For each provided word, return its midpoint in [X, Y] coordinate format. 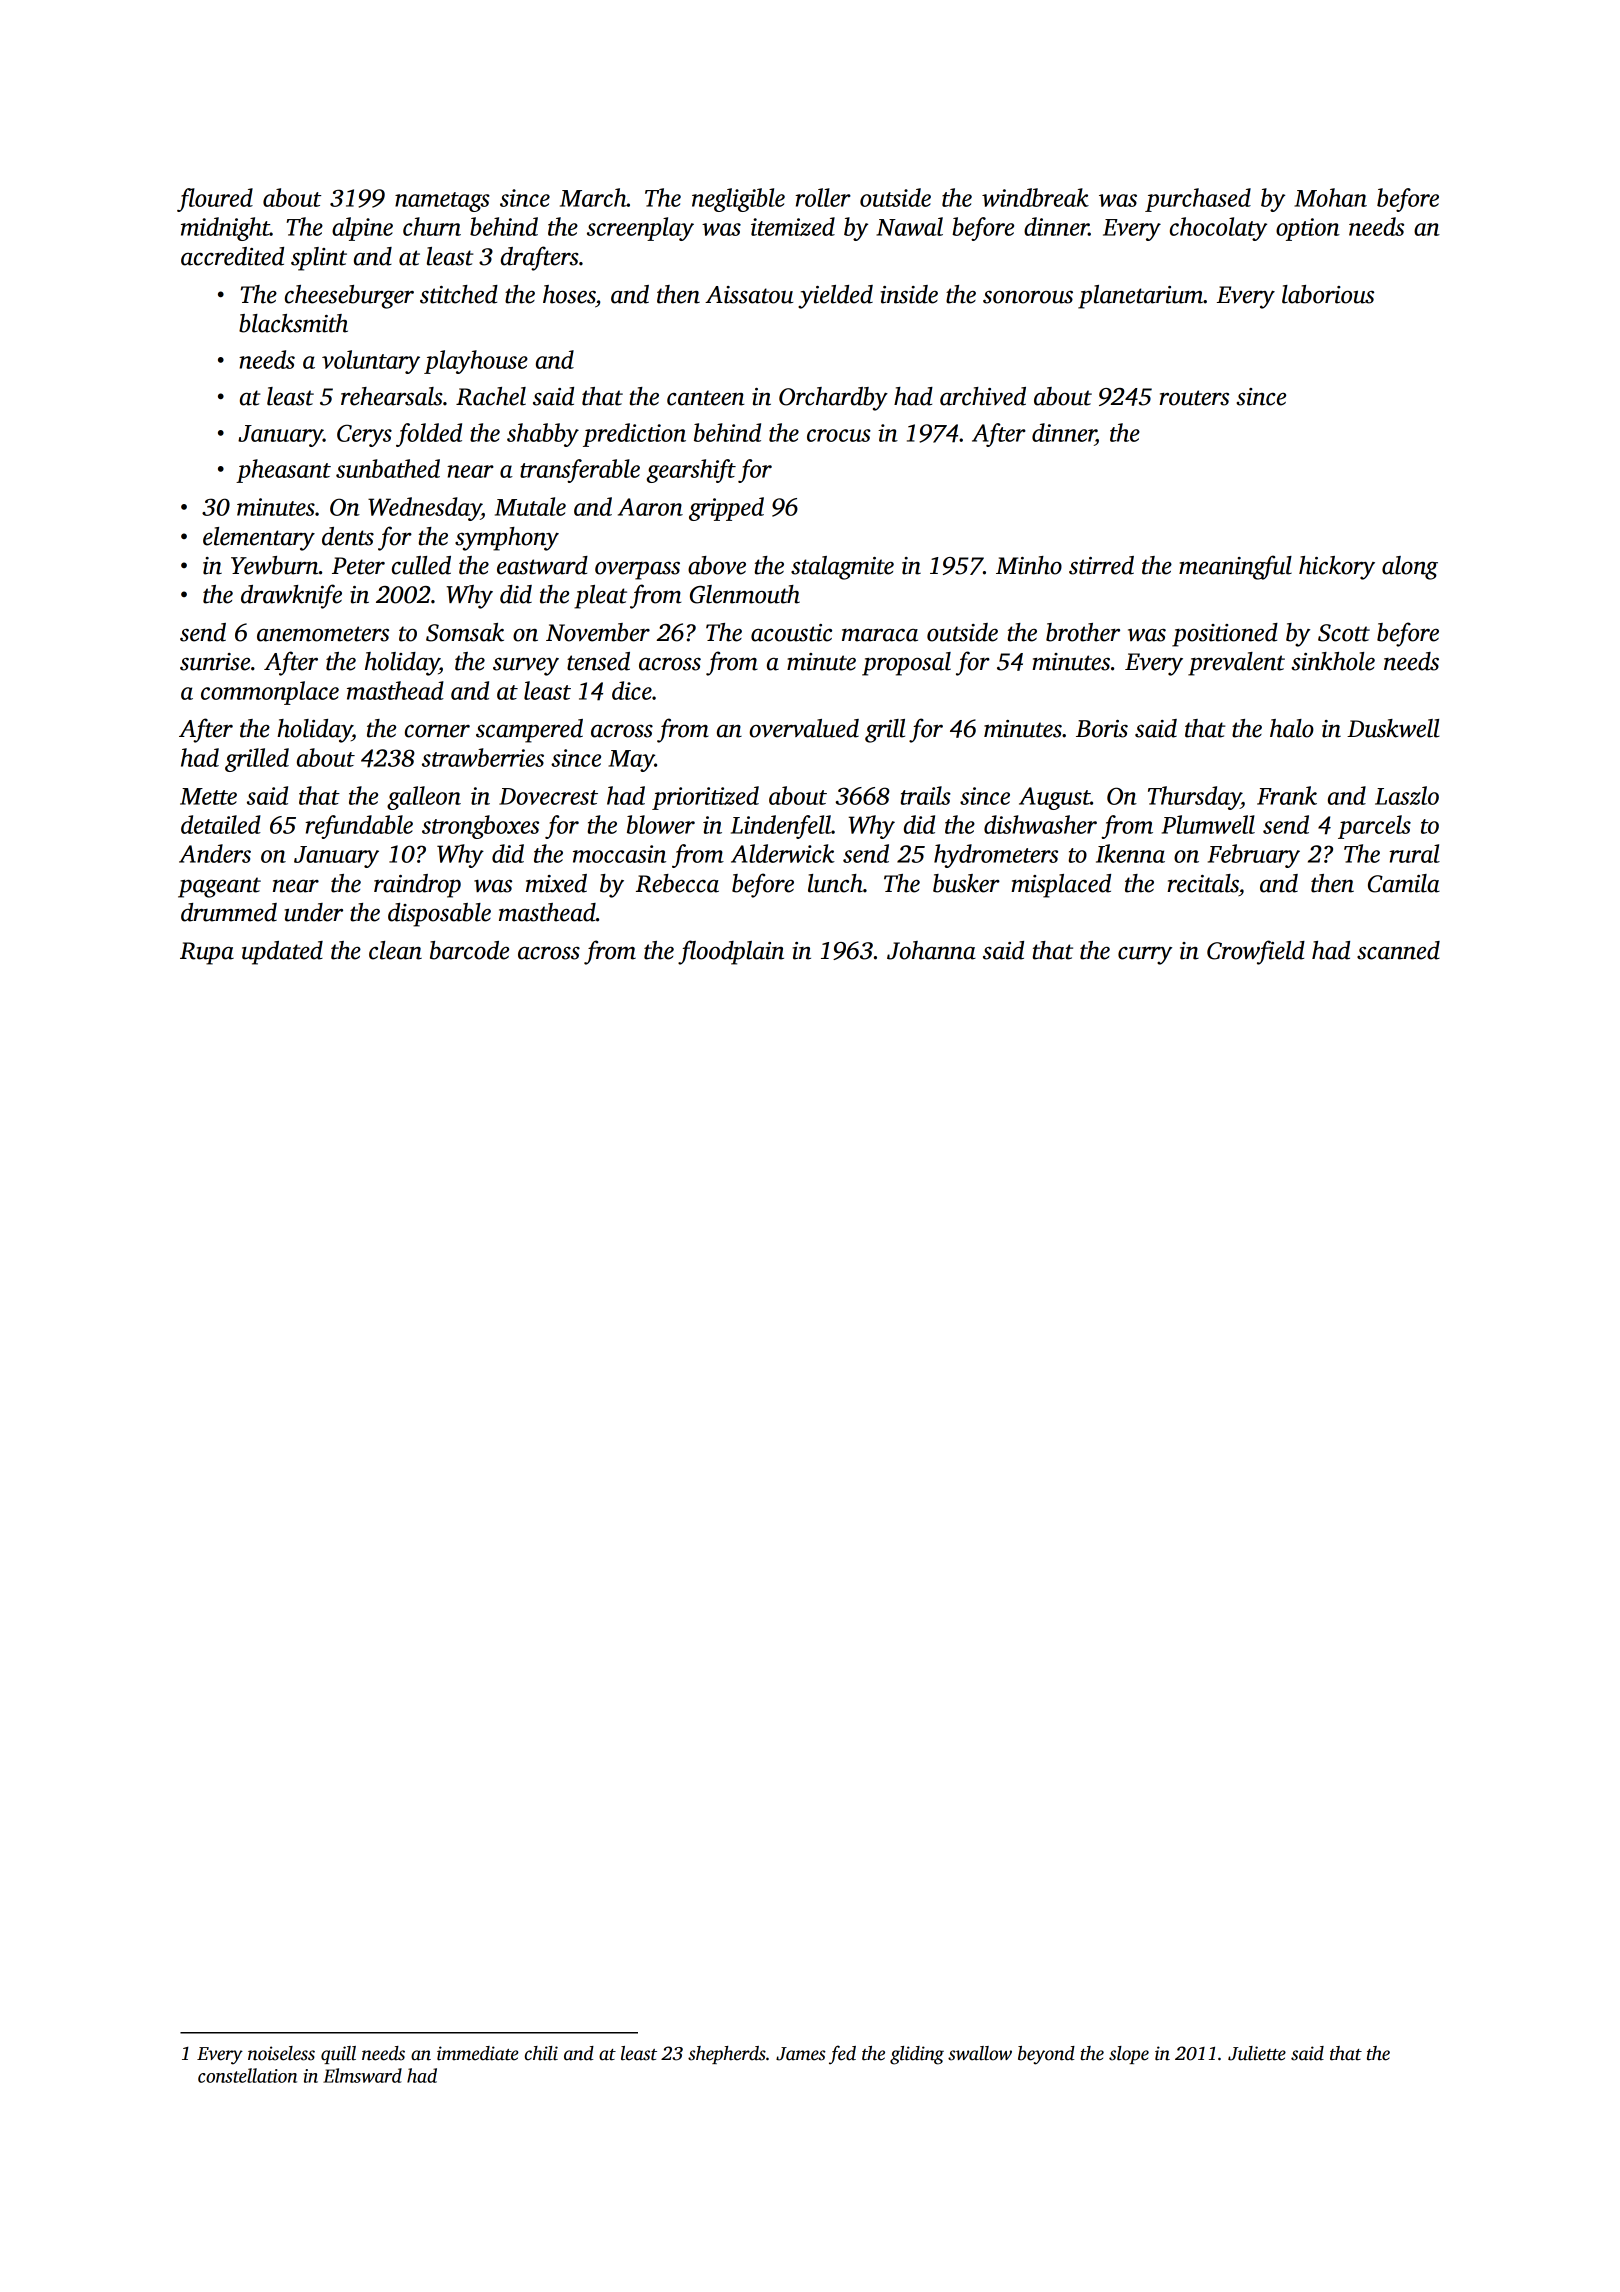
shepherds [727, 2055]
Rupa [207, 953]
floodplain [731, 952]
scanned [1398, 950]
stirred [1101, 565]
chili [541, 2053]
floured [215, 200]
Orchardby [833, 399]
